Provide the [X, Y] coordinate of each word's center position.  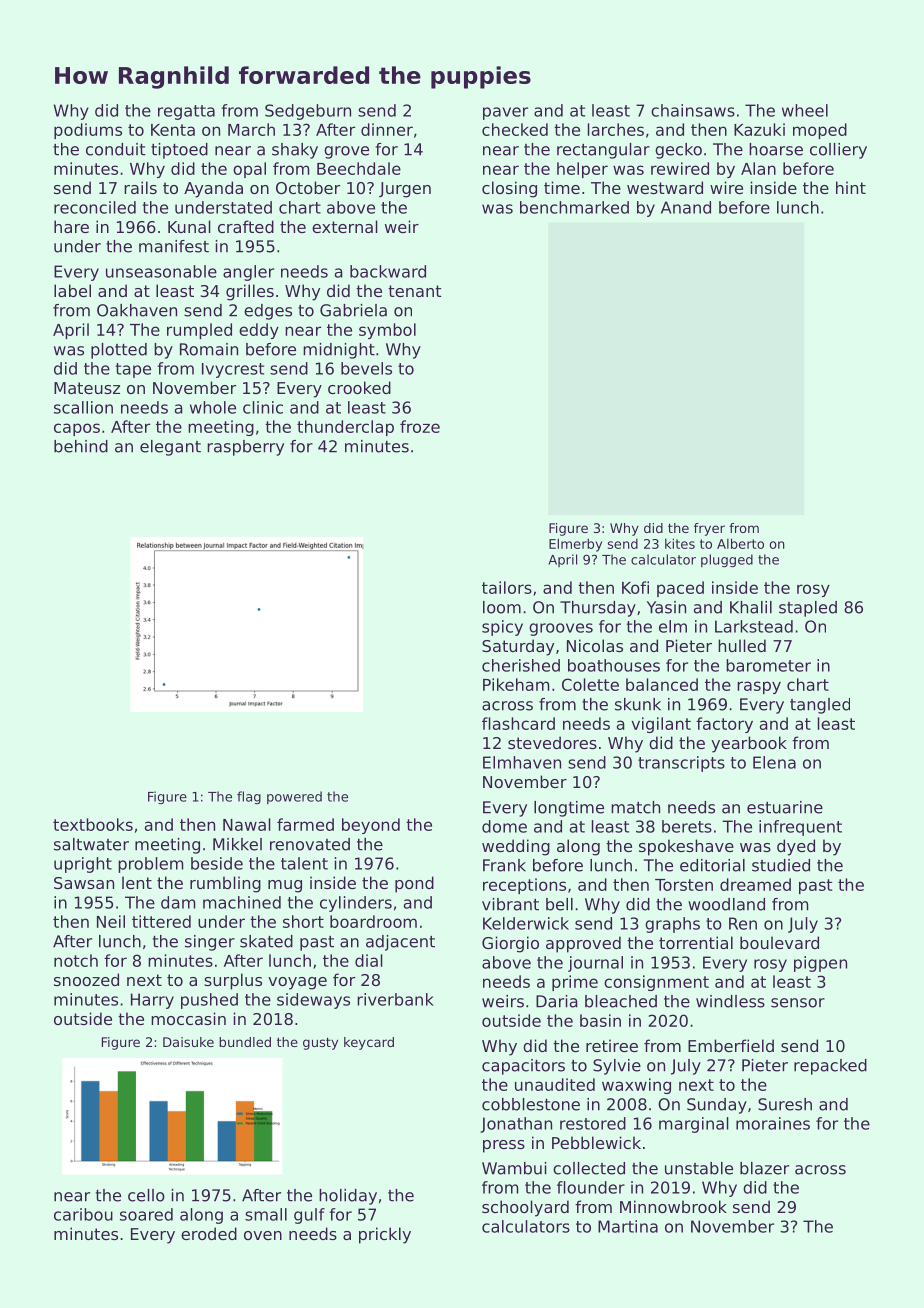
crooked [359, 387]
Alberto [740, 543]
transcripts [681, 764]
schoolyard [525, 1208]
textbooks [93, 824]
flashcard [518, 723]
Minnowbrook [673, 1206]
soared [146, 1214]
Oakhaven [137, 310]
